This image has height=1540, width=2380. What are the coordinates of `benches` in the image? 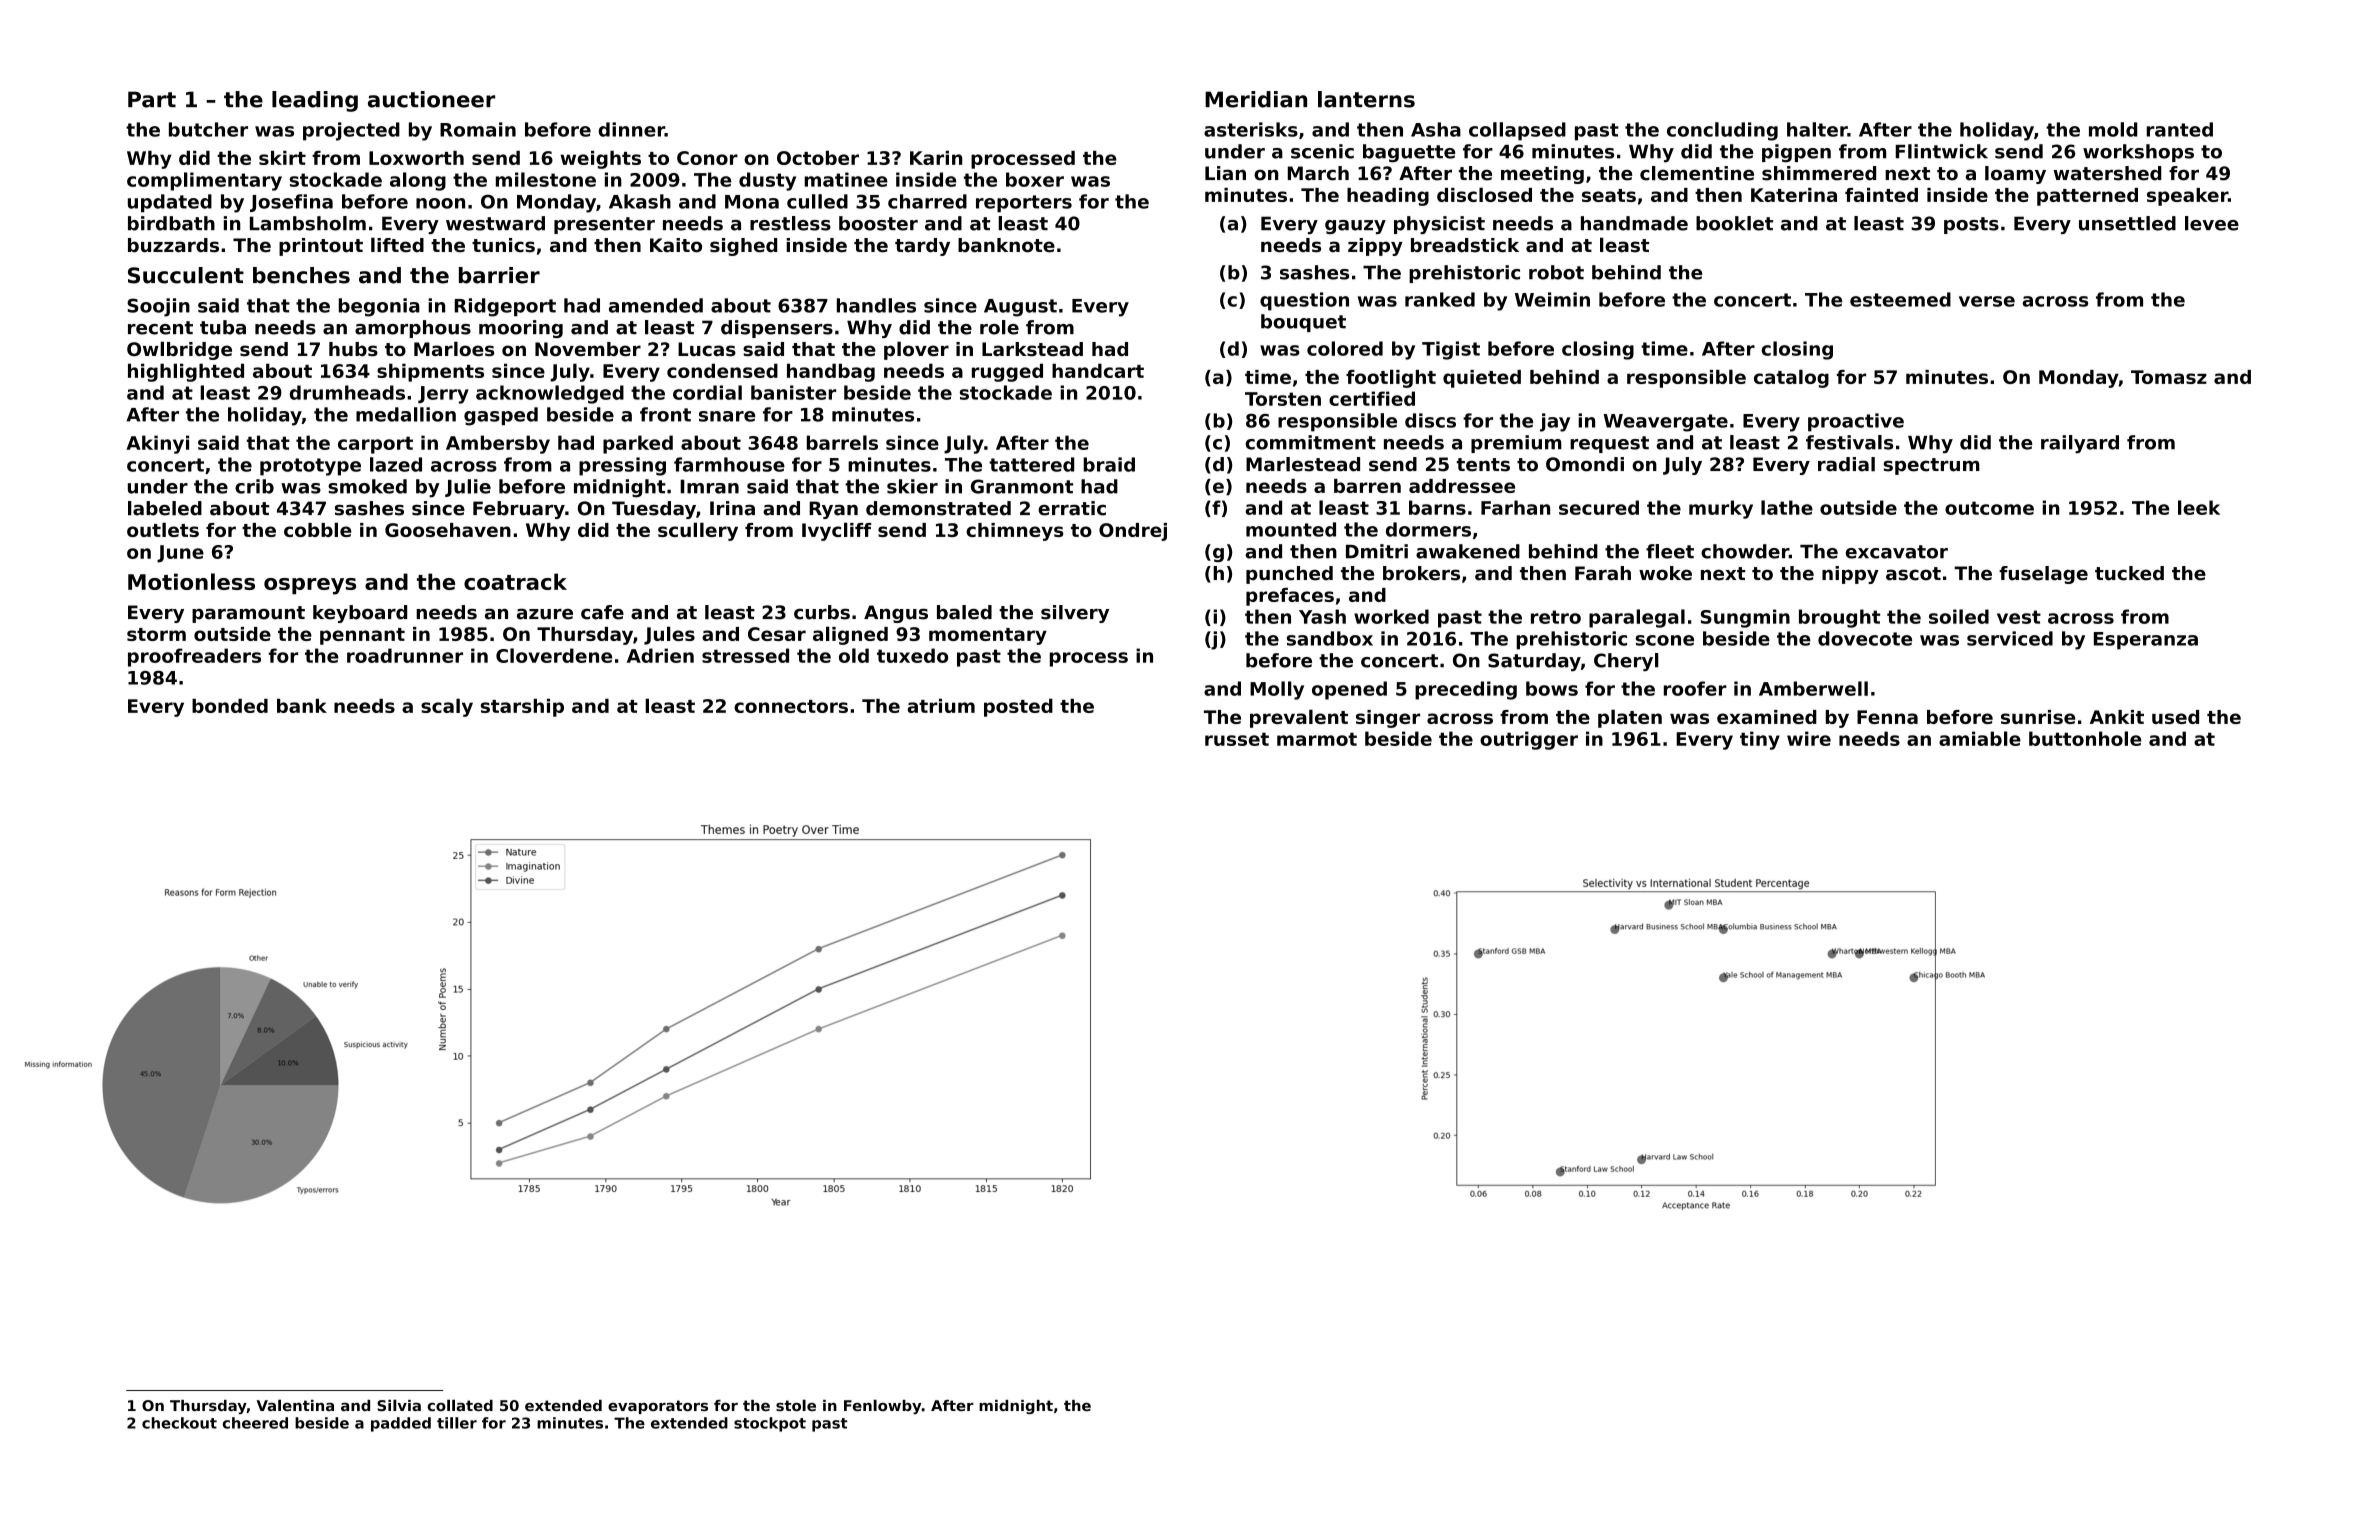 It's located at (301, 275).
